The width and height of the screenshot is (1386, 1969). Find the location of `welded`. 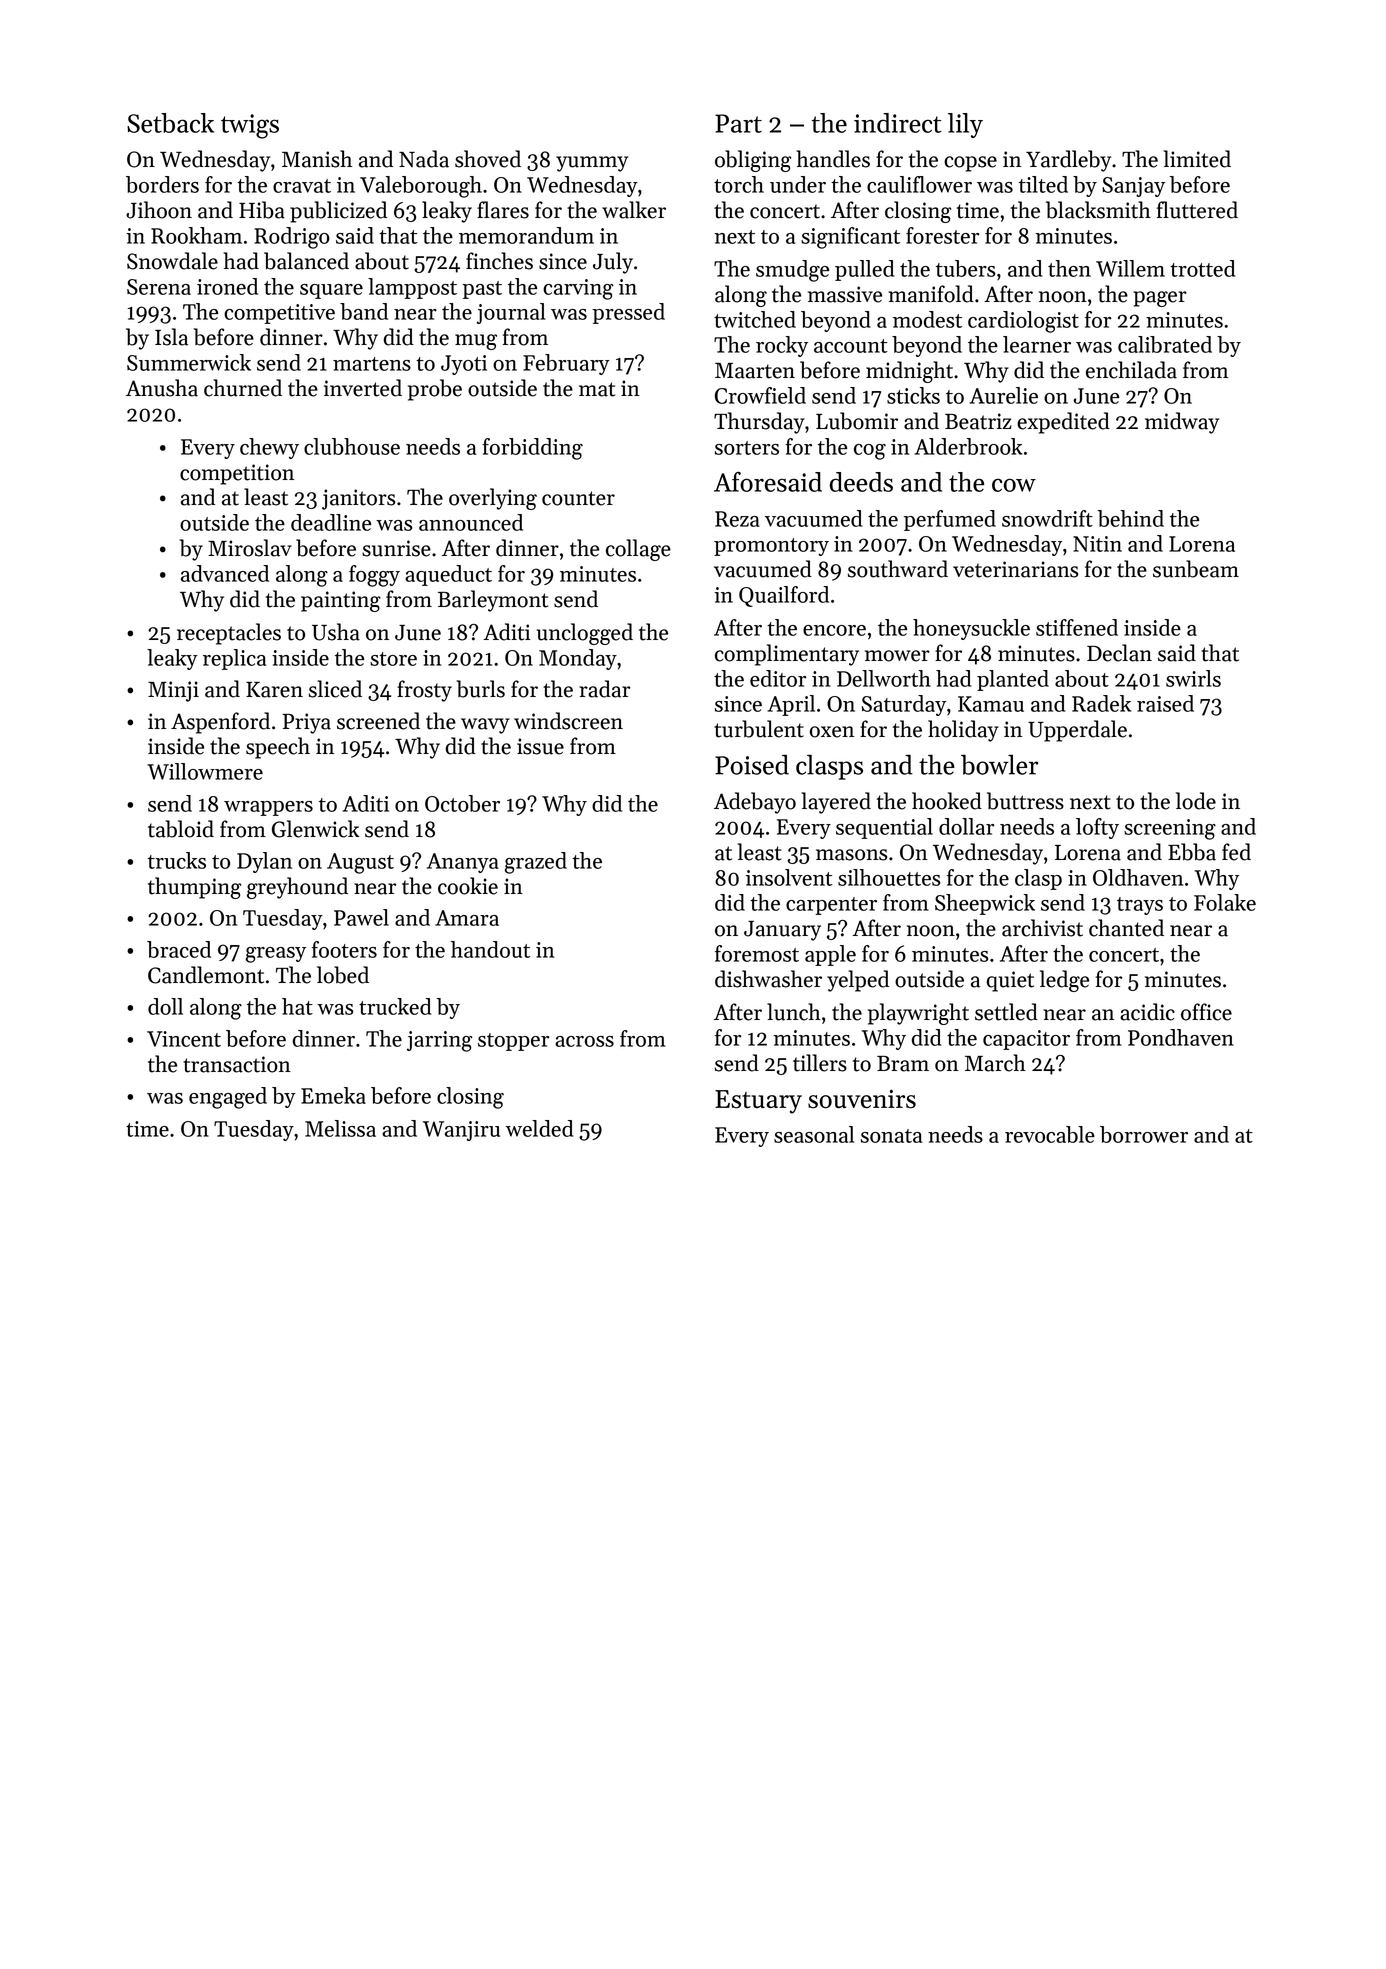

welded is located at coordinates (539, 1128).
